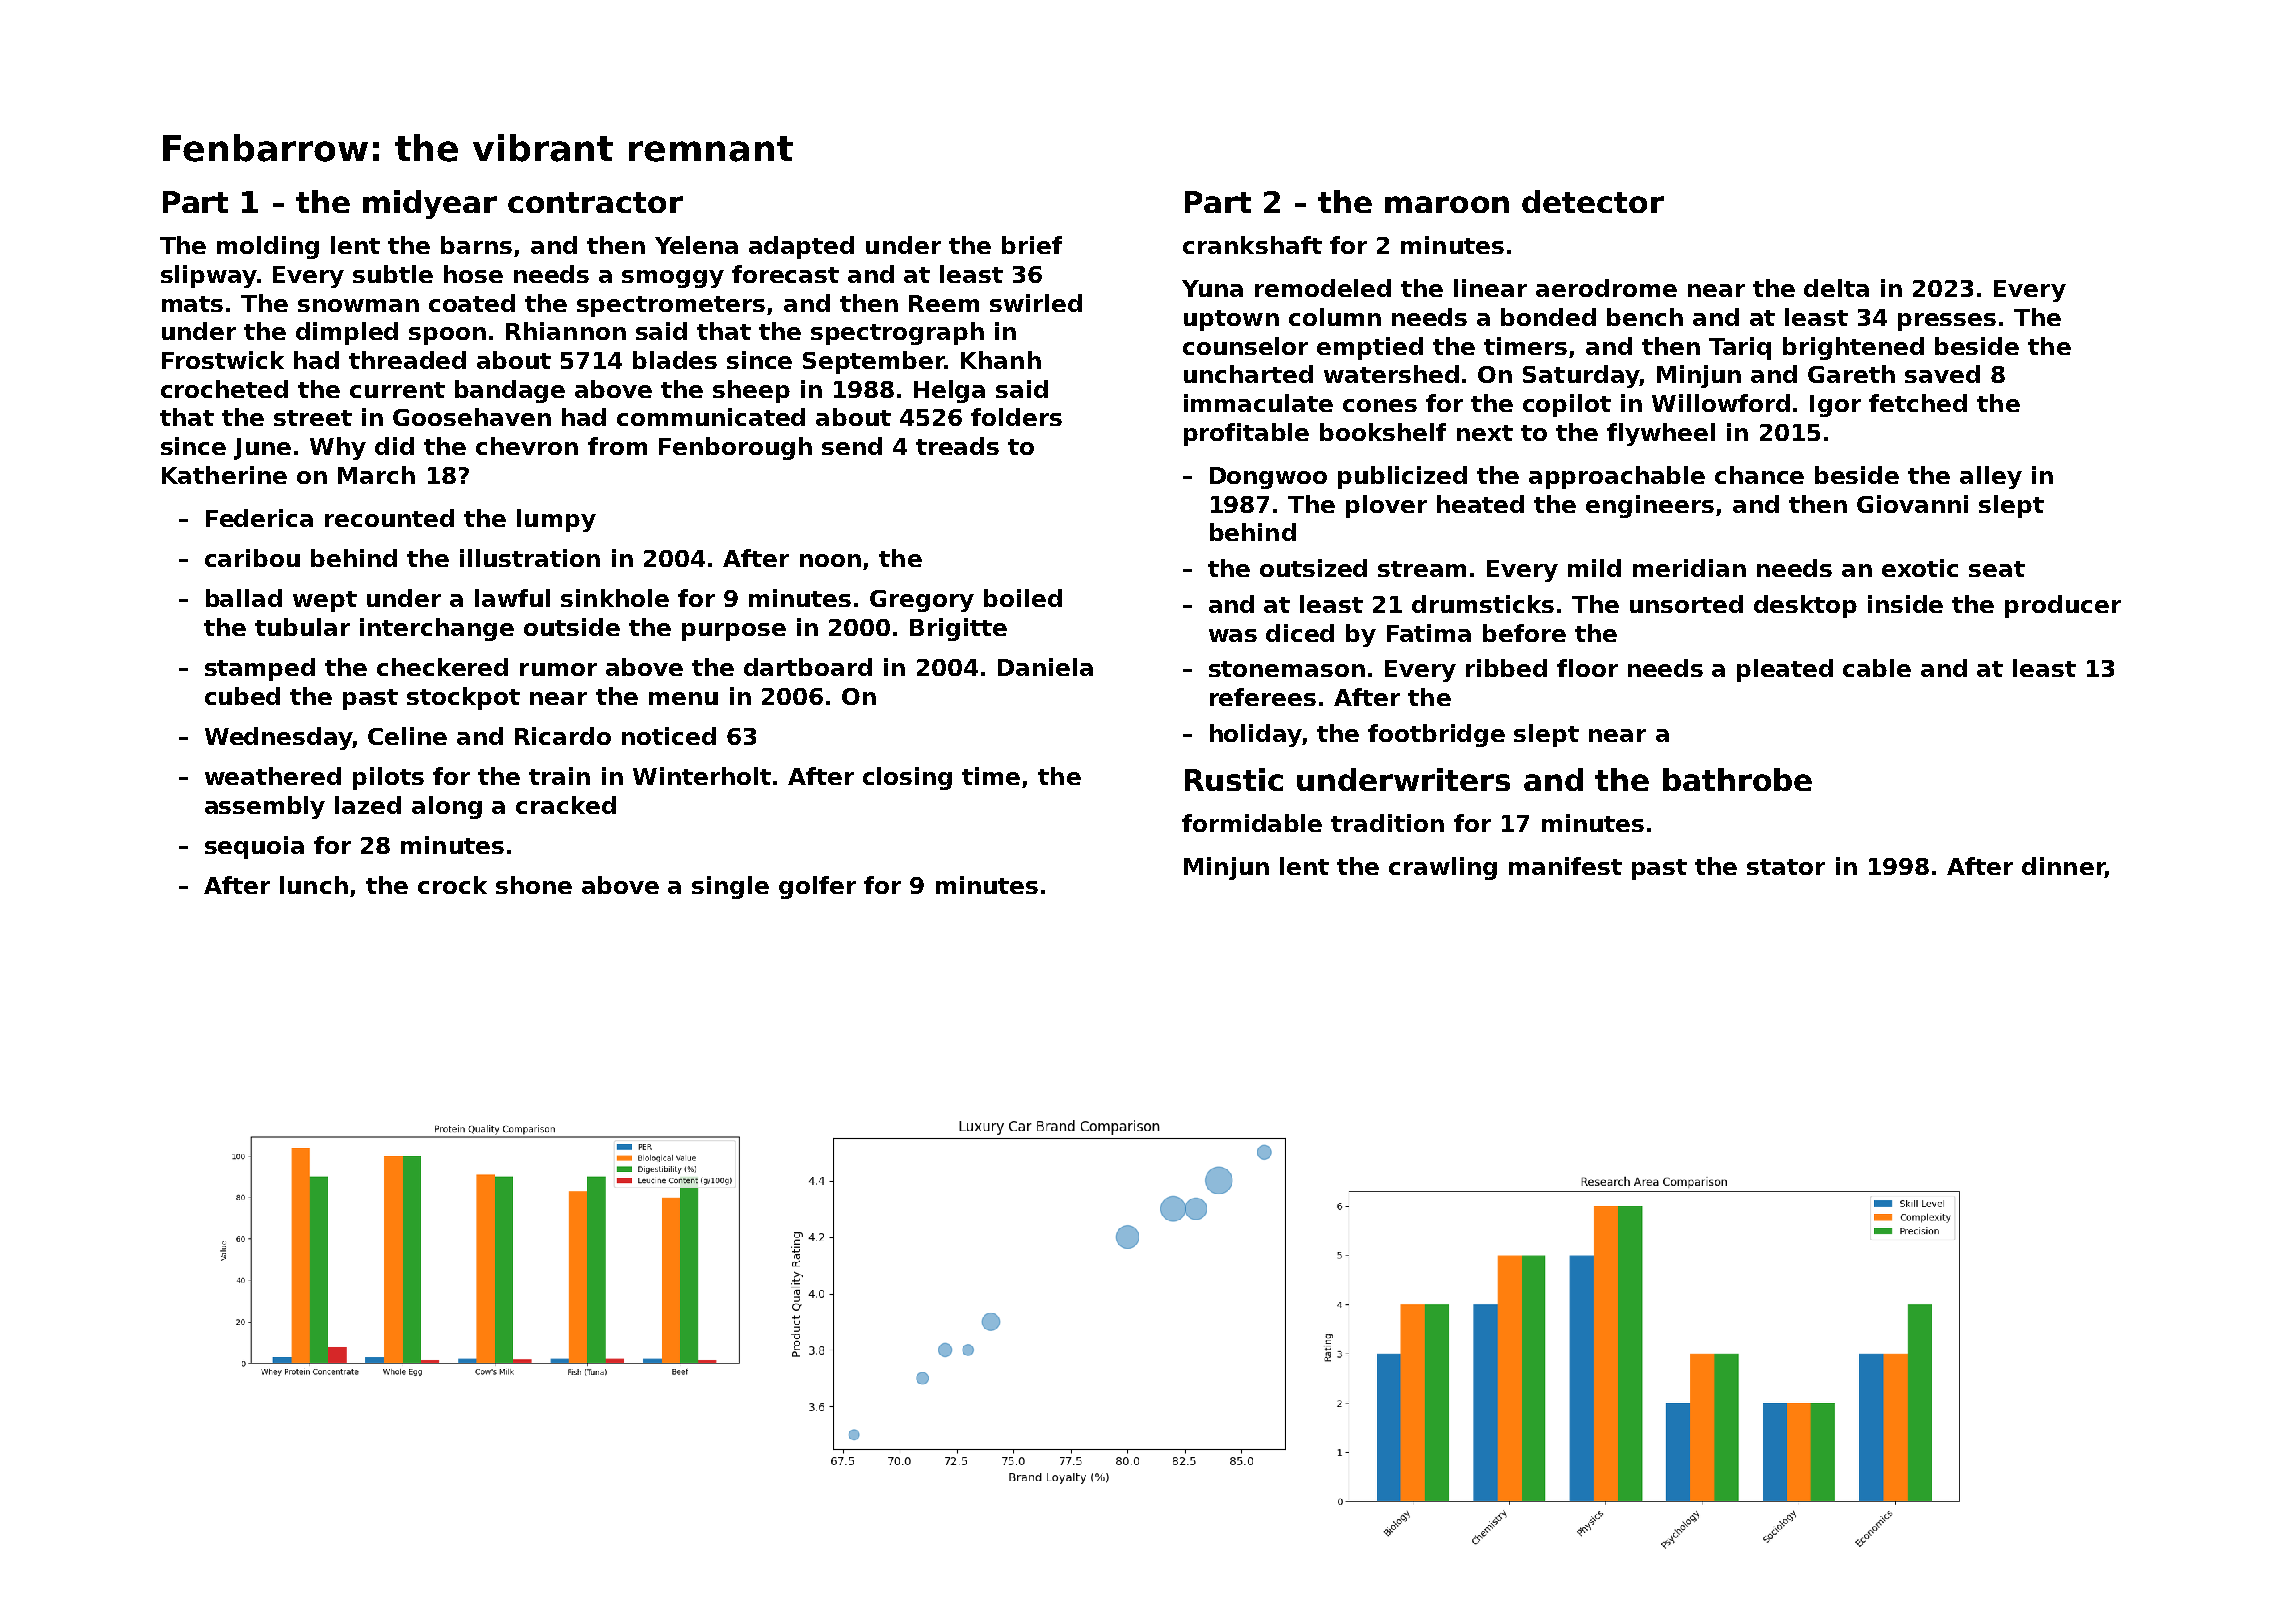 This screenshot has height=1620, width=2292. What do you see at coordinates (1436, 735) in the screenshot?
I see `footbridge` at bounding box center [1436, 735].
